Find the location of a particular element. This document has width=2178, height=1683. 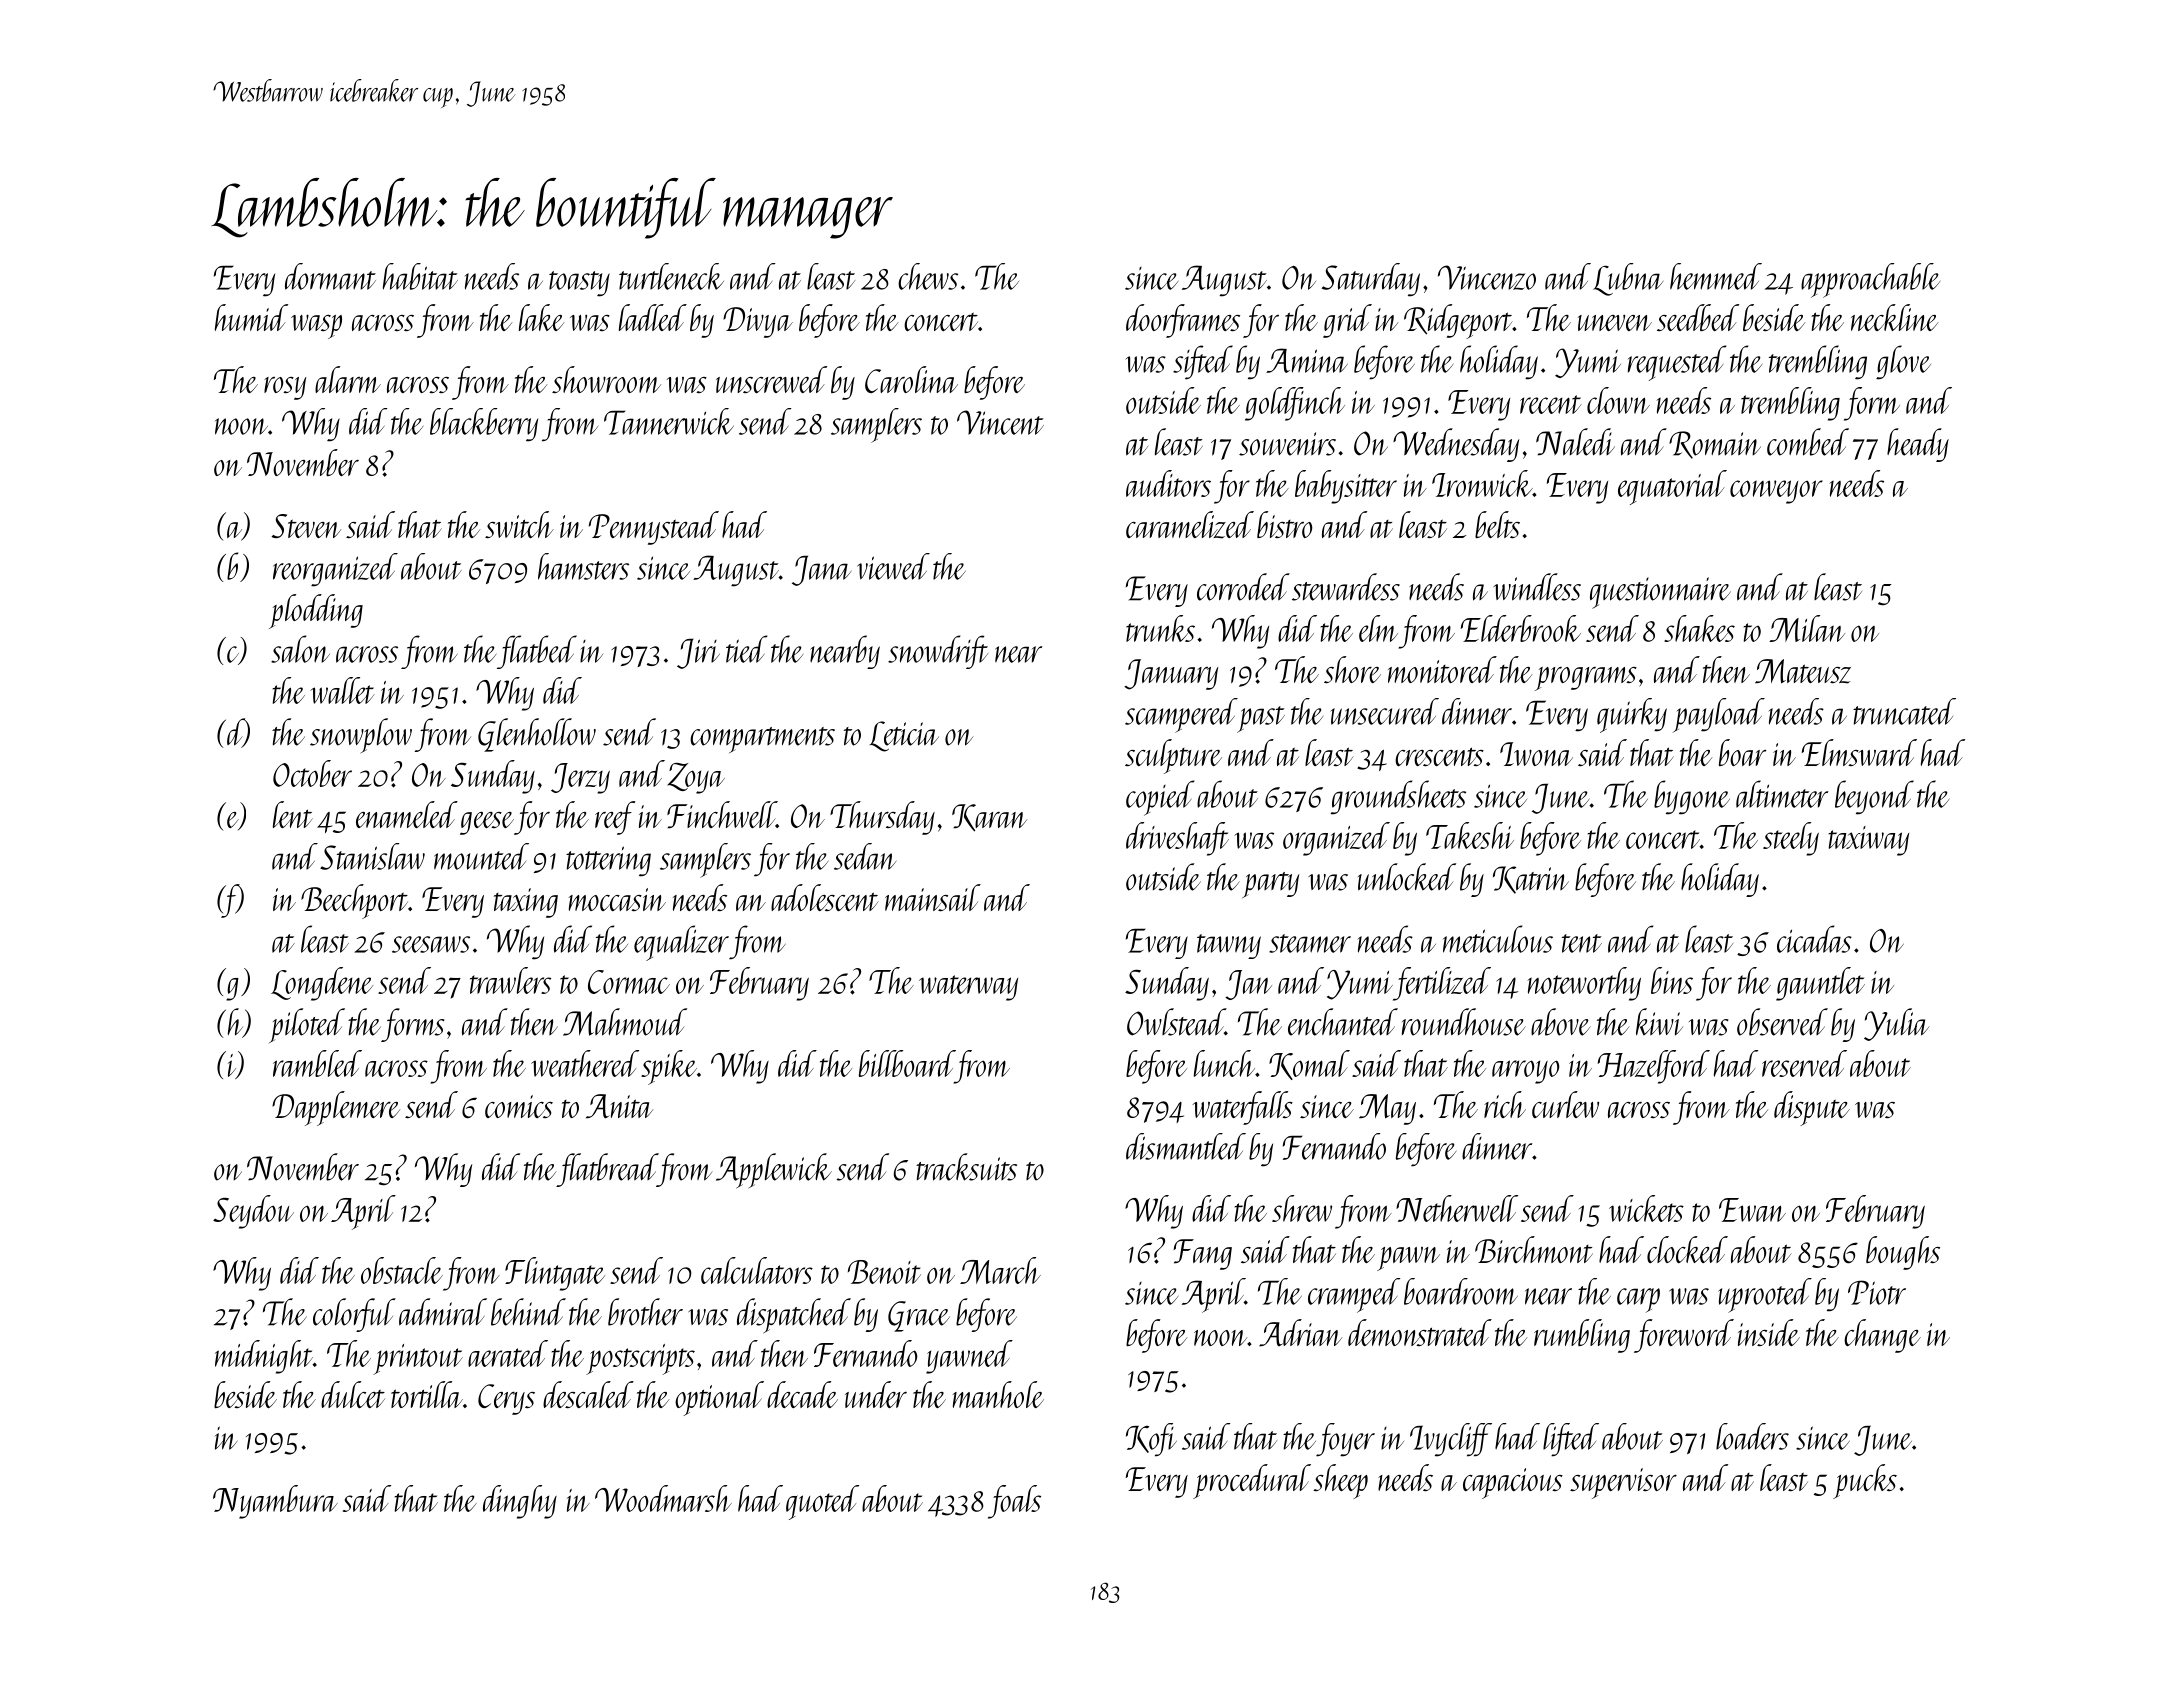

waterway is located at coordinates (968, 988).
